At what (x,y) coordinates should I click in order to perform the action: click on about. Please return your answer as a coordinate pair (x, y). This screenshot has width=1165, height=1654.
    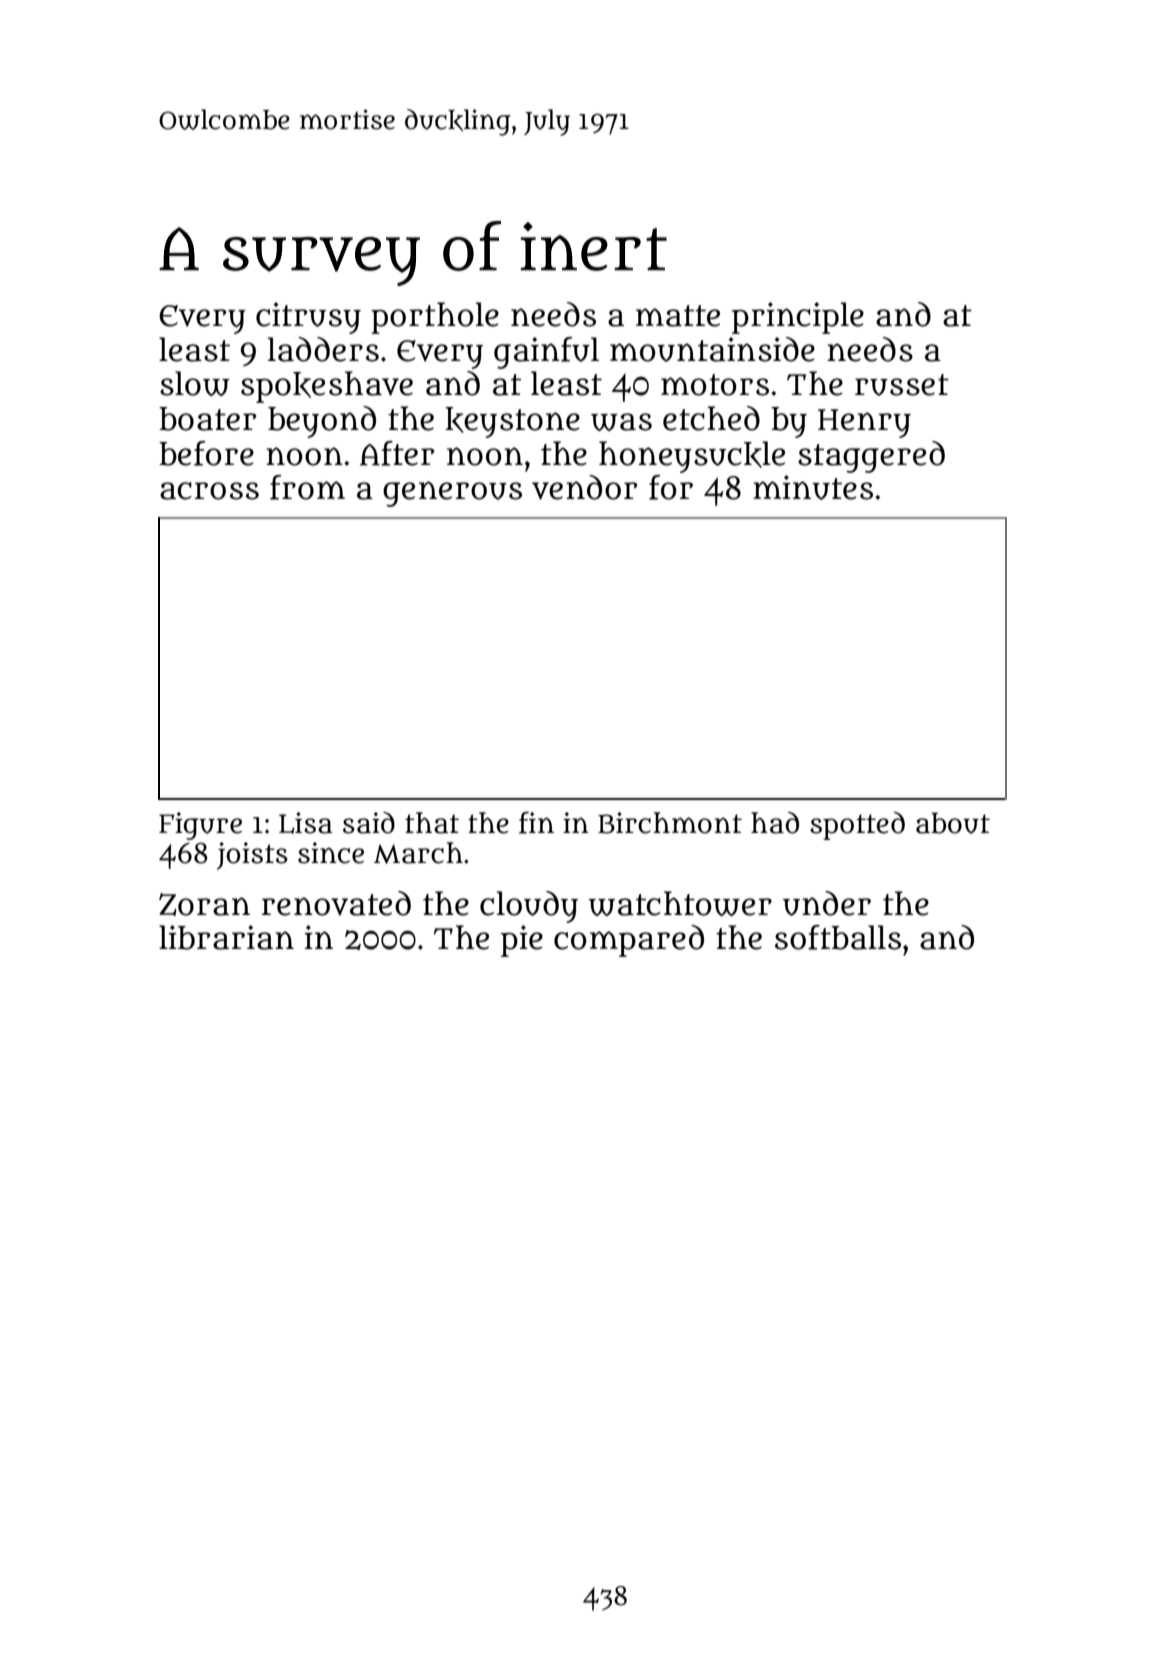
    Looking at the image, I should click on (953, 823).
